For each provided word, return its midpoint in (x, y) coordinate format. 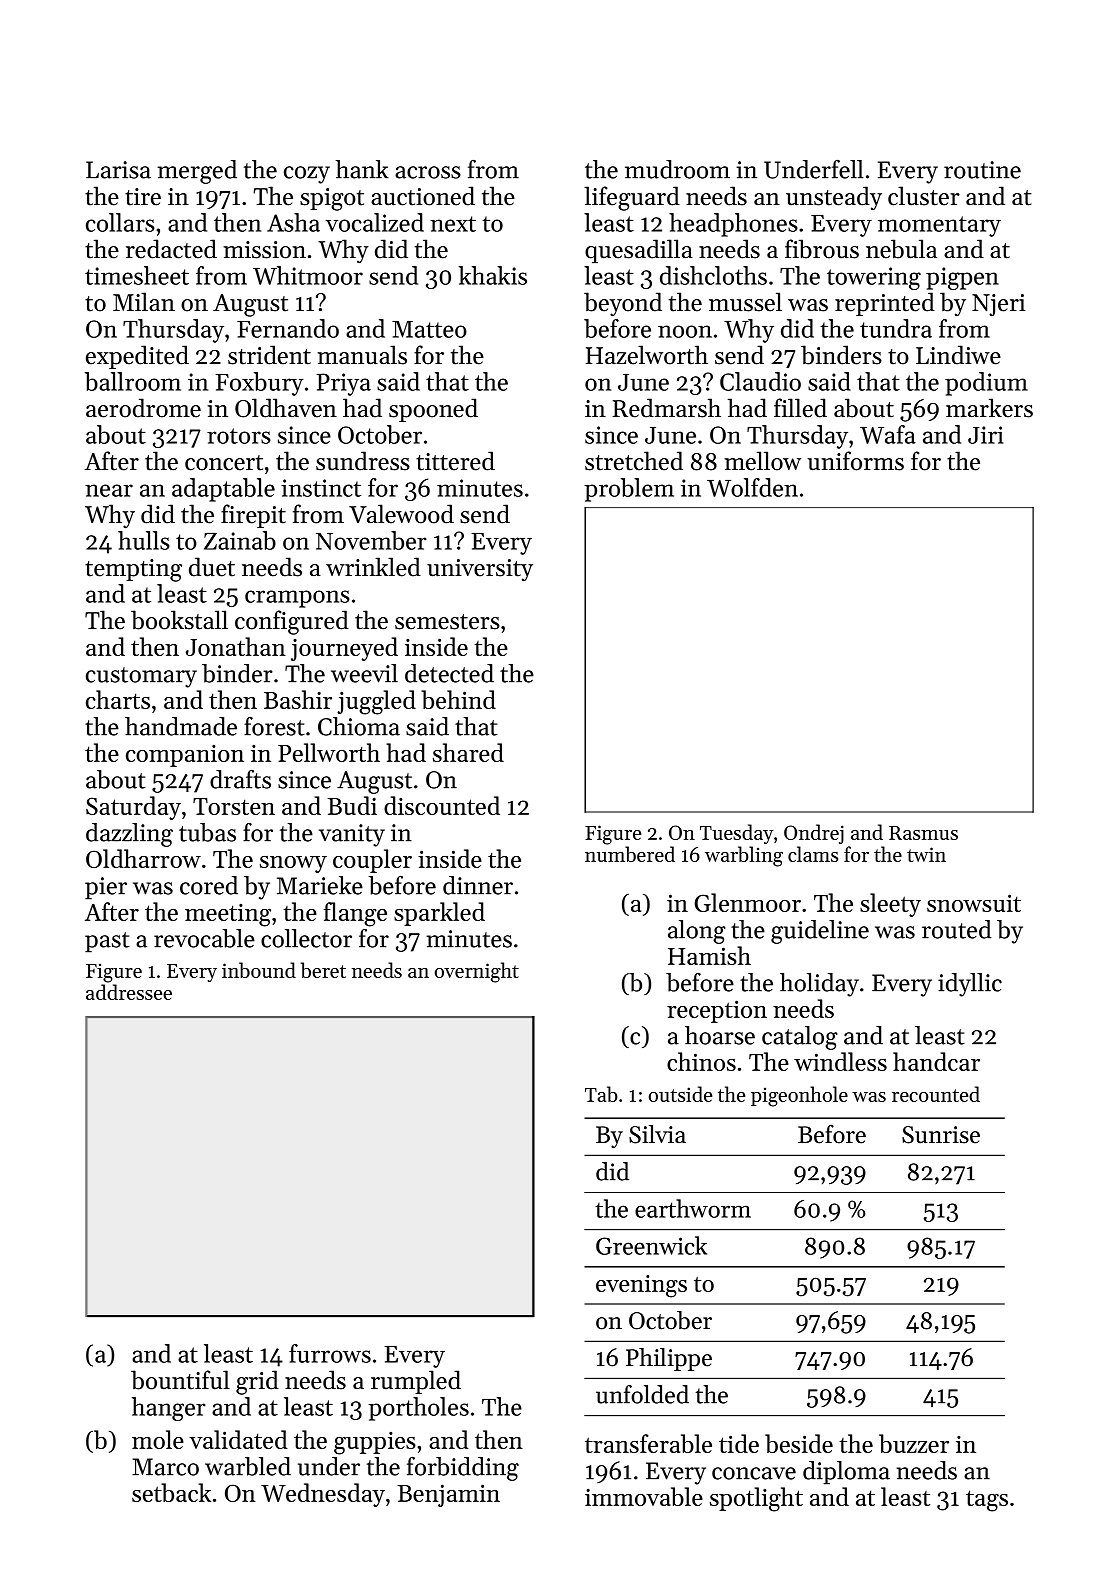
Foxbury (259, 384)
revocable (204, 938)
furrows (330, 1353)
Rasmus (923, 833)
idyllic (970, 985)
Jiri (986, 435)
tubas (207, 832)
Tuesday (737, 834)
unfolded (642, 1394)
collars (120, 222)
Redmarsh (666, 408)
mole (158, 1439)
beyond (623, 304)
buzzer (914, 1443)
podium (986, 384)
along (697, 932)
